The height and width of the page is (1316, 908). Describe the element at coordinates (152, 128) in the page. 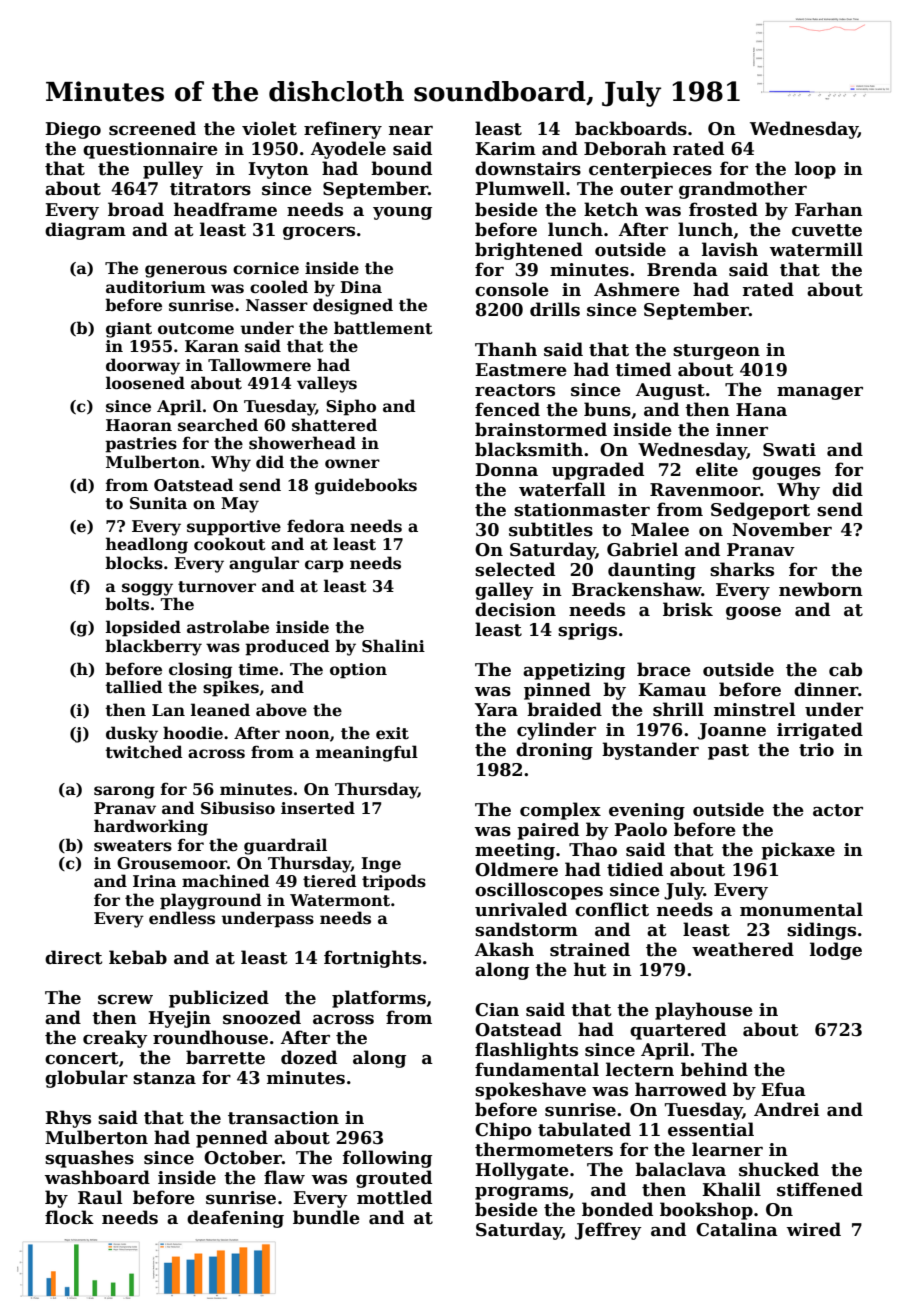

I see `screened` at that location.
